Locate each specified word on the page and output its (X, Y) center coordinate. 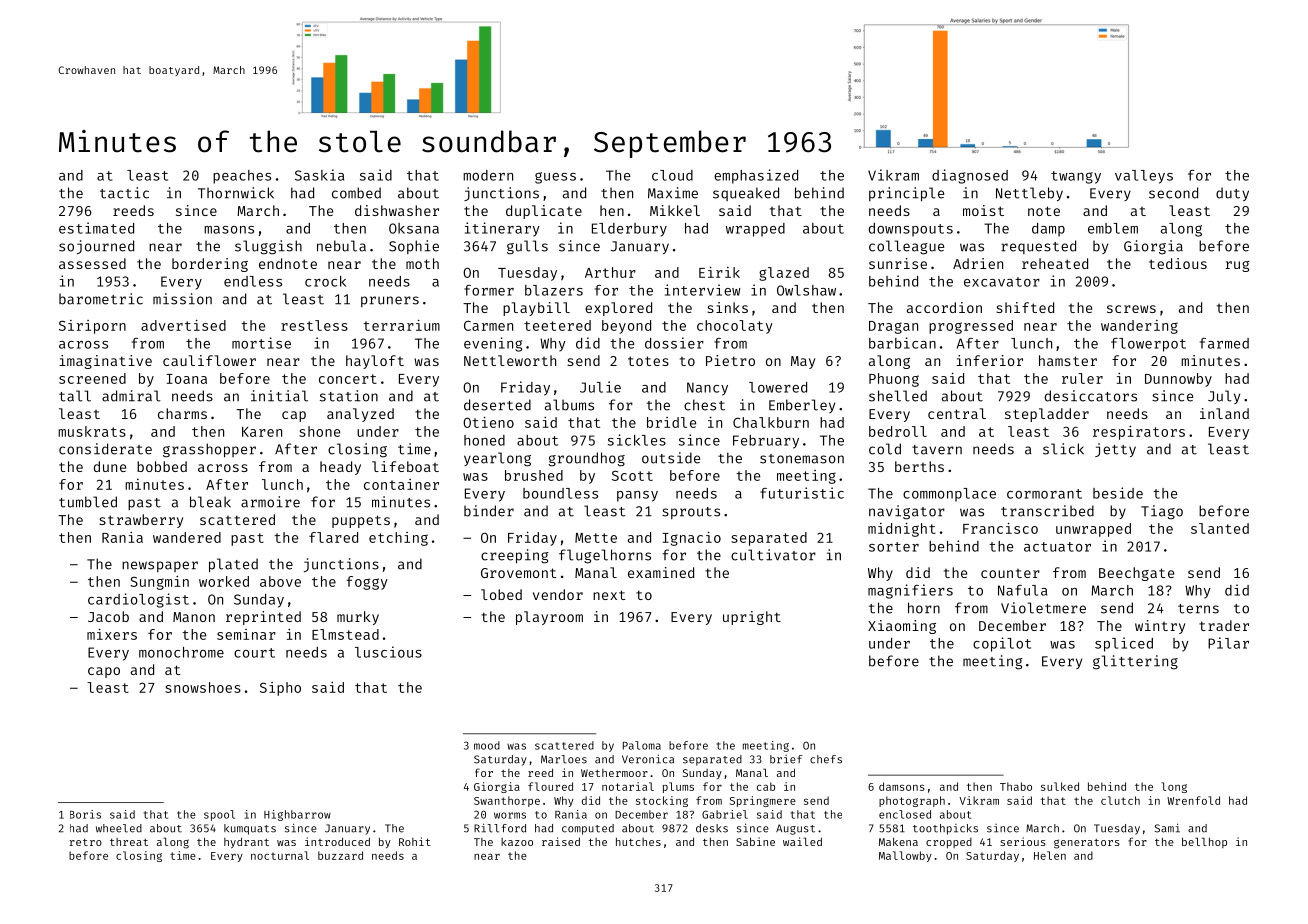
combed (356, 193)
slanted (1220, 528)
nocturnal (280, 855)
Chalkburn (771, 422)
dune (110, 466)
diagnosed (970, 176)
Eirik (719, 272)
